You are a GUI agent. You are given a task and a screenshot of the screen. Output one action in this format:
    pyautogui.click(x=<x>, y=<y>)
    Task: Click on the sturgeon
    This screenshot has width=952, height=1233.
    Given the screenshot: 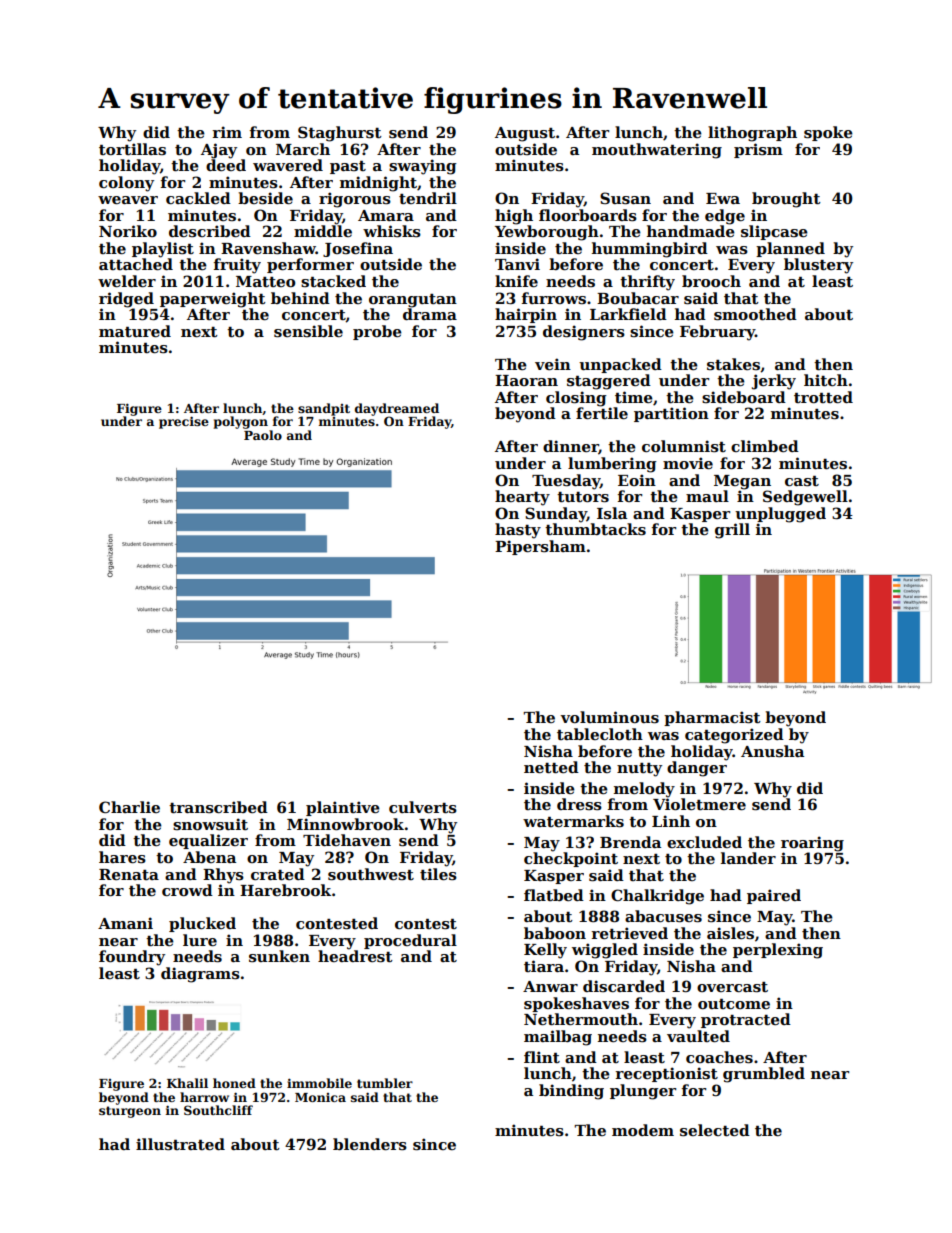 What is the action you would take?
    pyautogui.click(x=130, y=1112)
